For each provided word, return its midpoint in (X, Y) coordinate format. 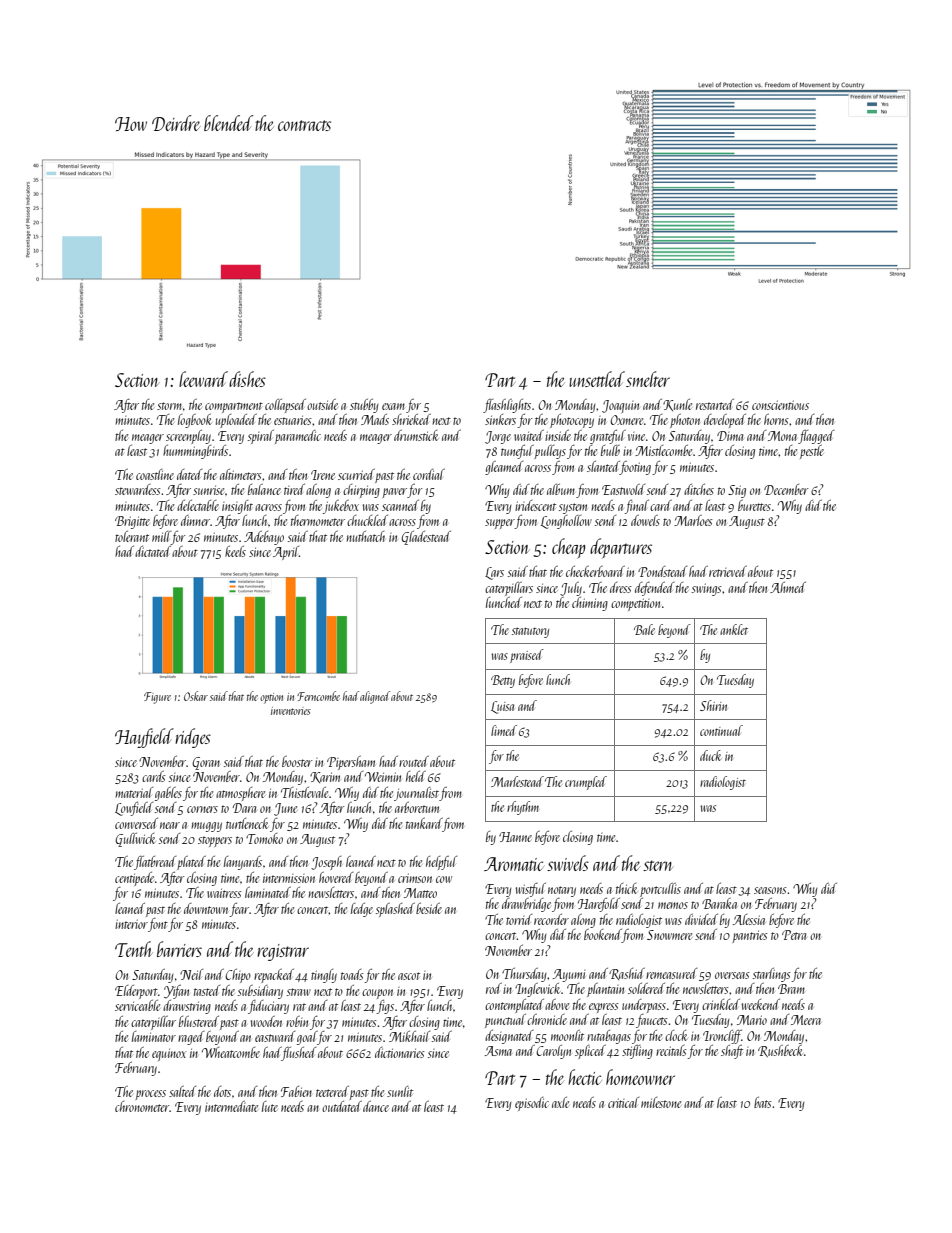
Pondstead (662, 571)
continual (721, 730)
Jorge (498, 437)
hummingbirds (195, 452)
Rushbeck (780, 1051)
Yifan (176, 992)
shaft (732, 1052)
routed (414, 761)
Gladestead (426, 538)
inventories (291, 711)
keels (235, 551)
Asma (498, 1051)
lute (270, 1106)
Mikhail (409, 1036)
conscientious (780, 405)
